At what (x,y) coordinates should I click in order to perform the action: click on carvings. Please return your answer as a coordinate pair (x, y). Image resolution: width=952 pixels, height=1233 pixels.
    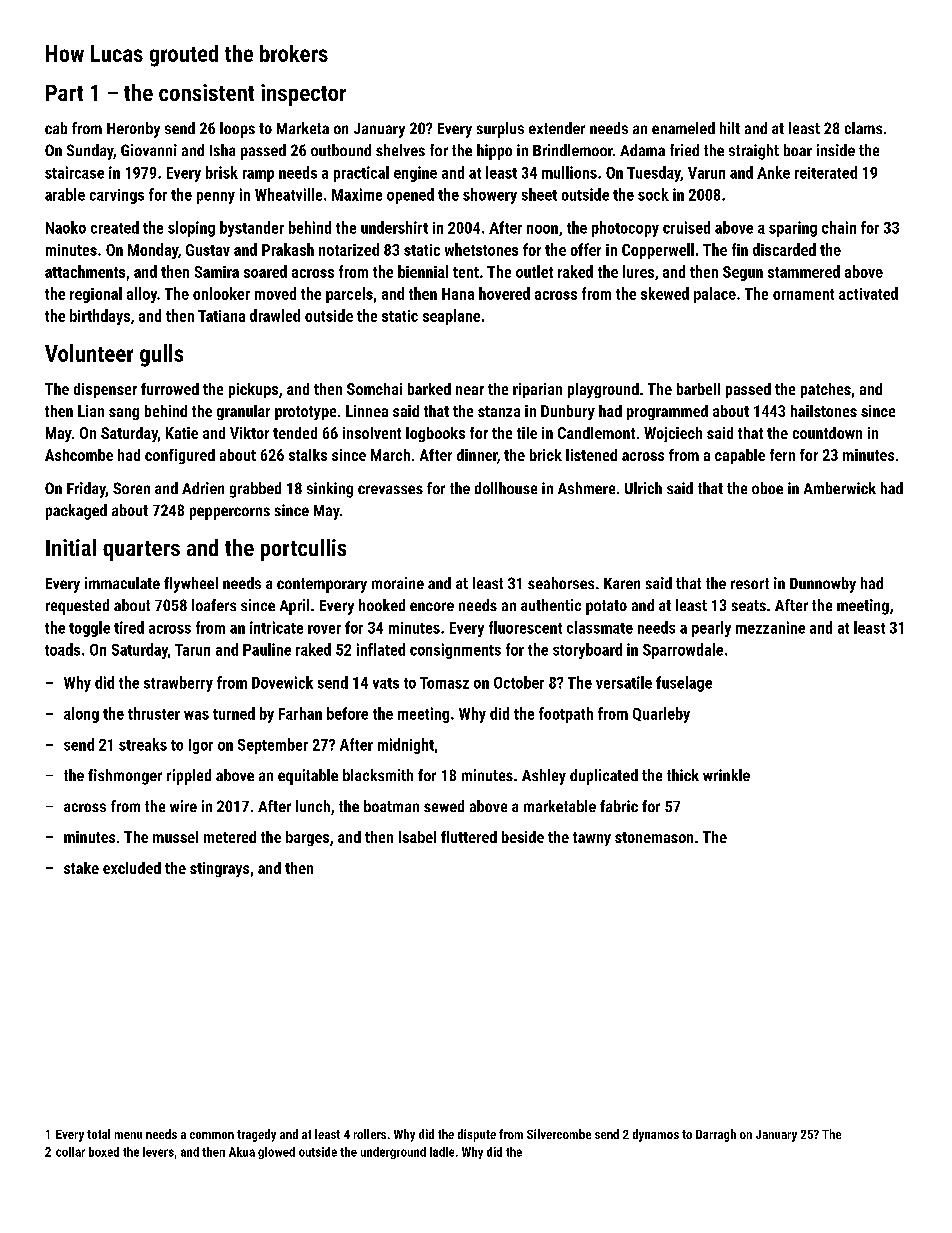
    Looking at the image, I should click on (117, 196).
